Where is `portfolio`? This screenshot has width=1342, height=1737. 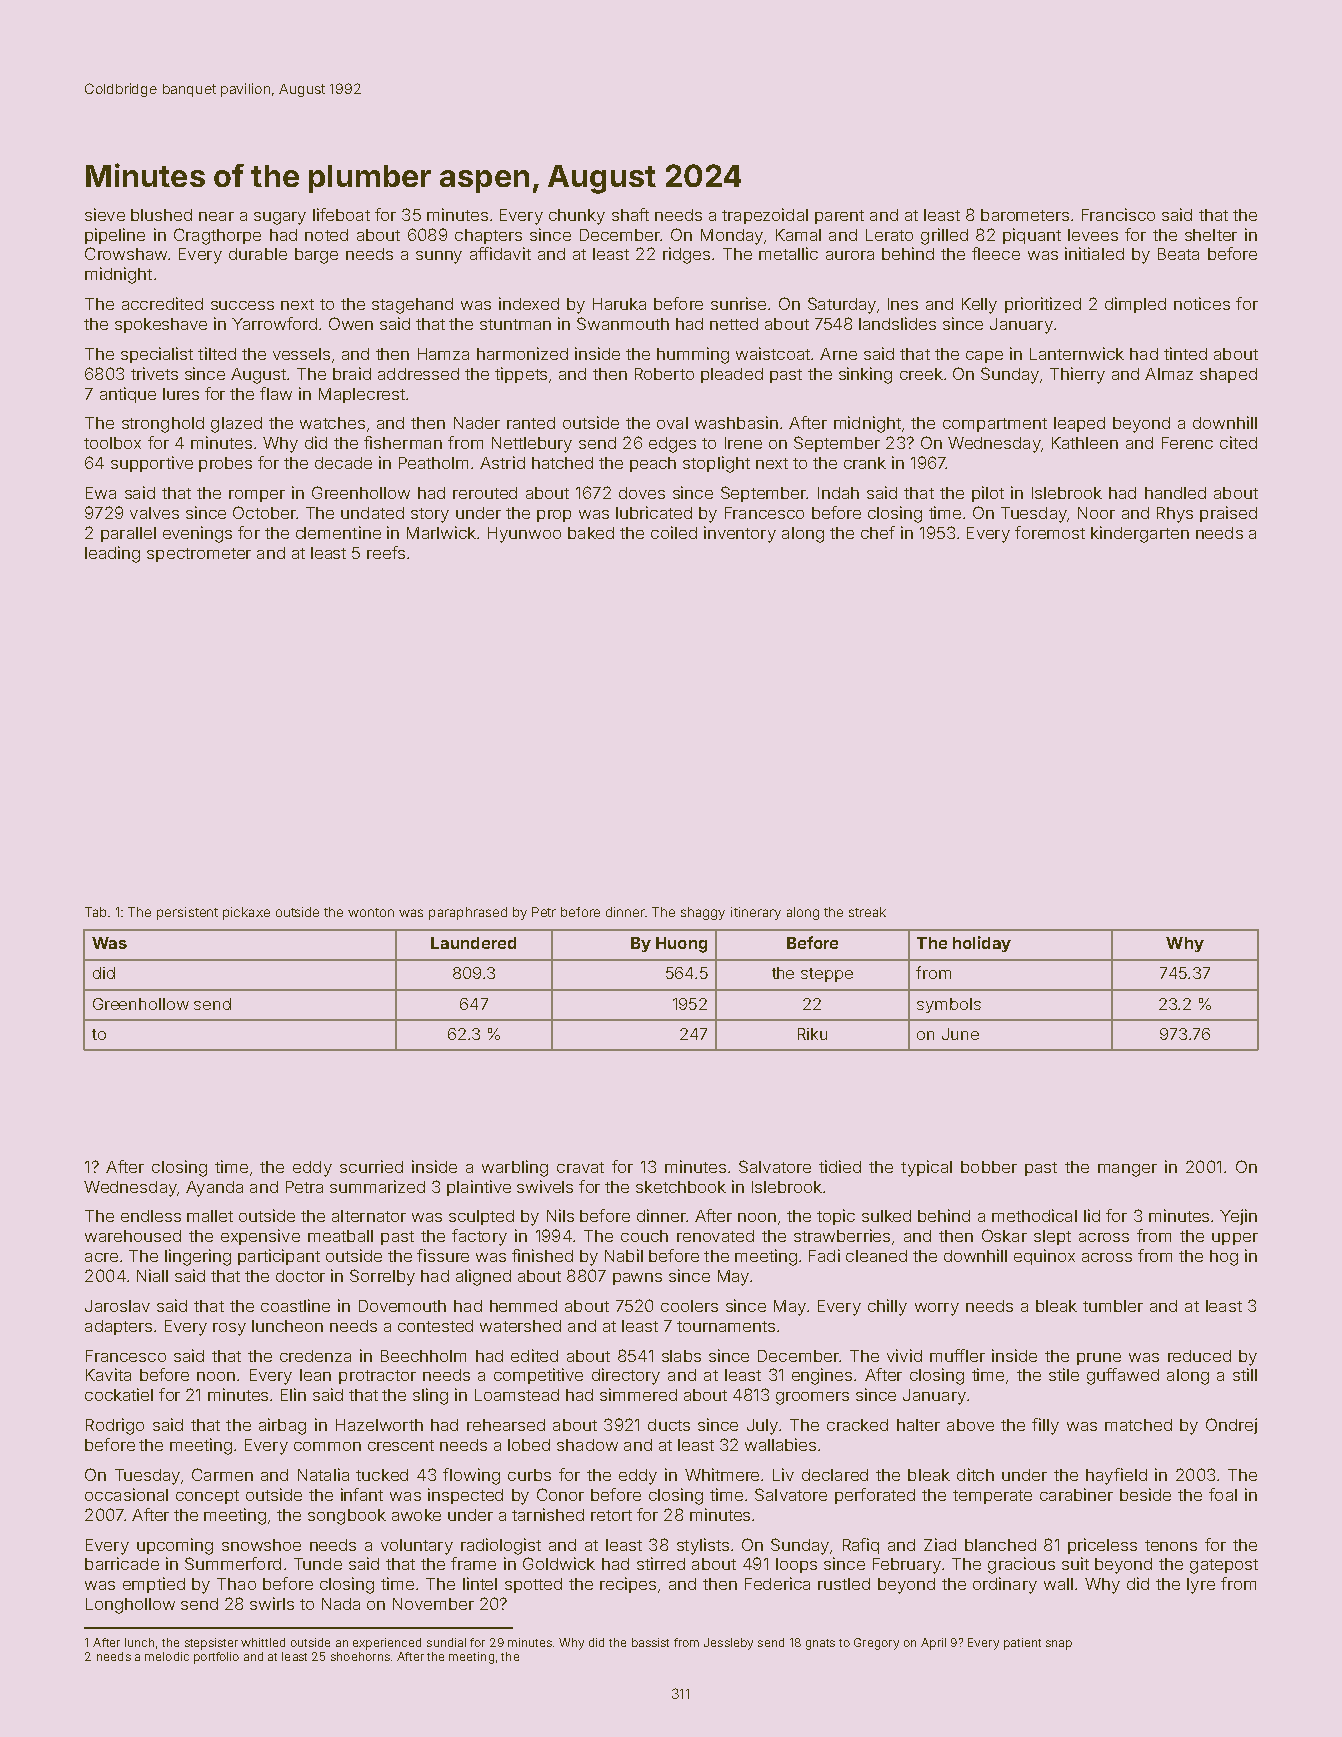
portfolio is located at coordinates (216, 1658).
